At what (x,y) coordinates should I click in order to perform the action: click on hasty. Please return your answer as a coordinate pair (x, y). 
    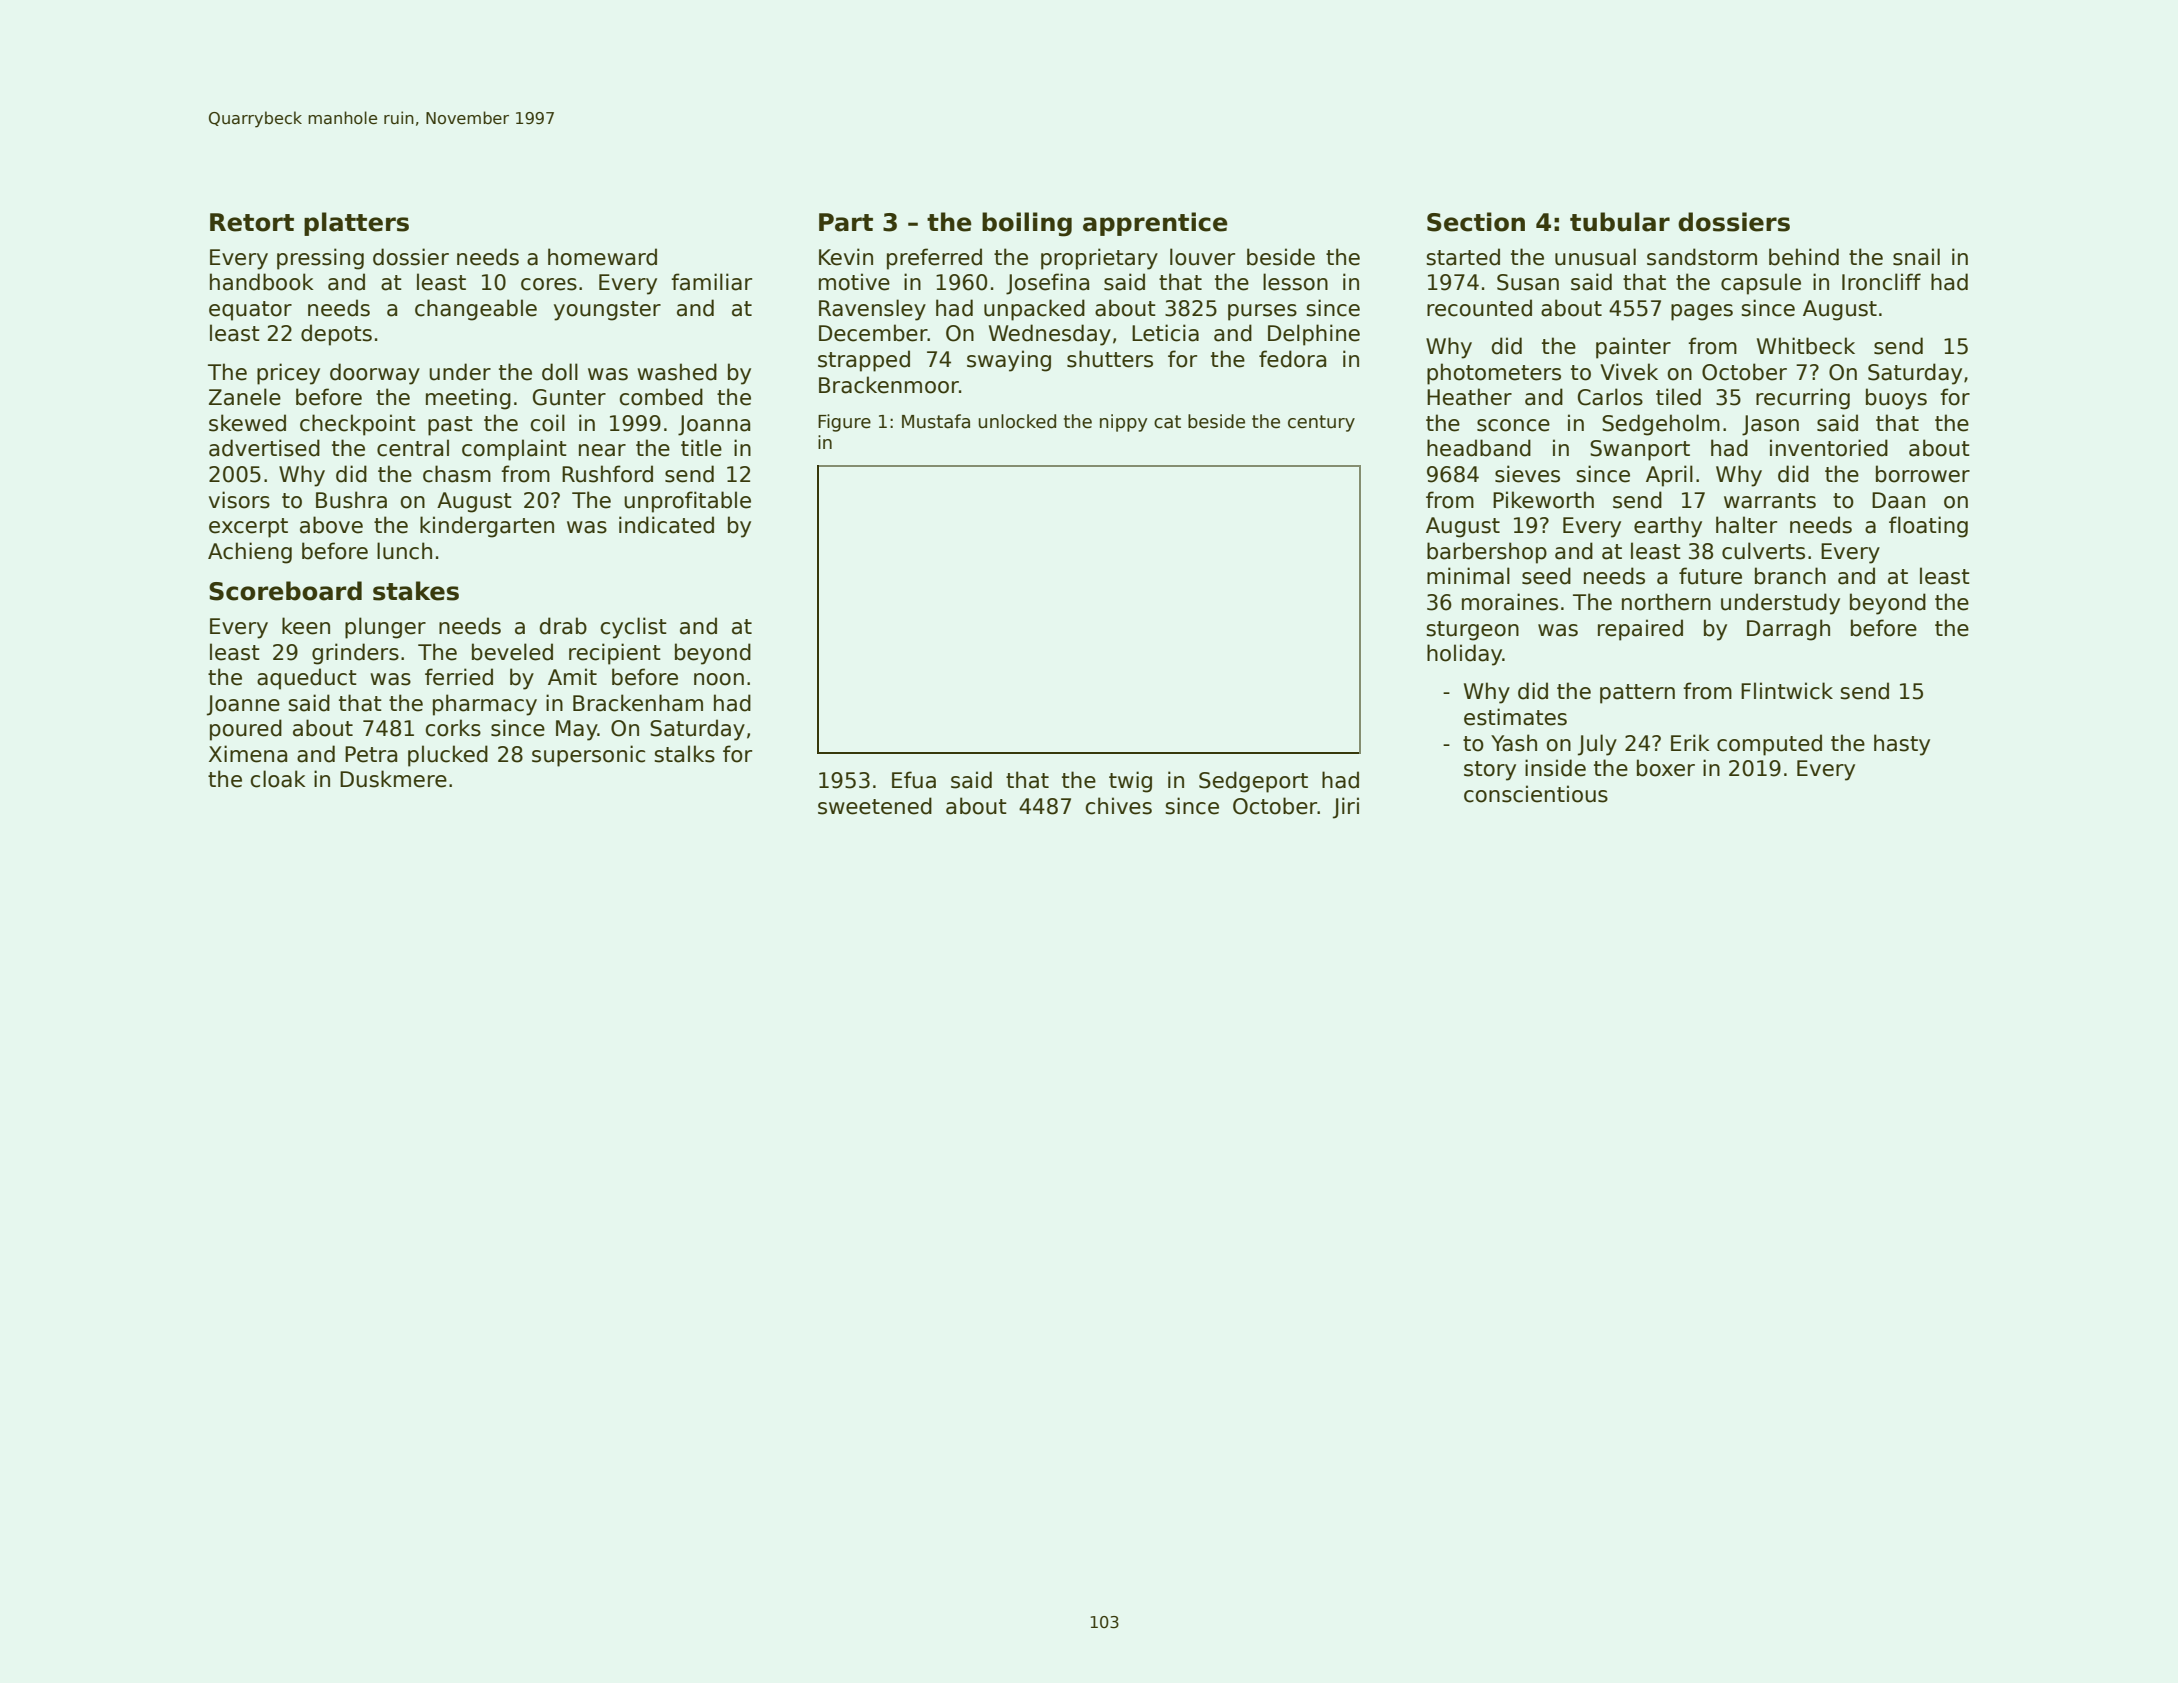
    Looking at the image, I should click on (1902, 745).
